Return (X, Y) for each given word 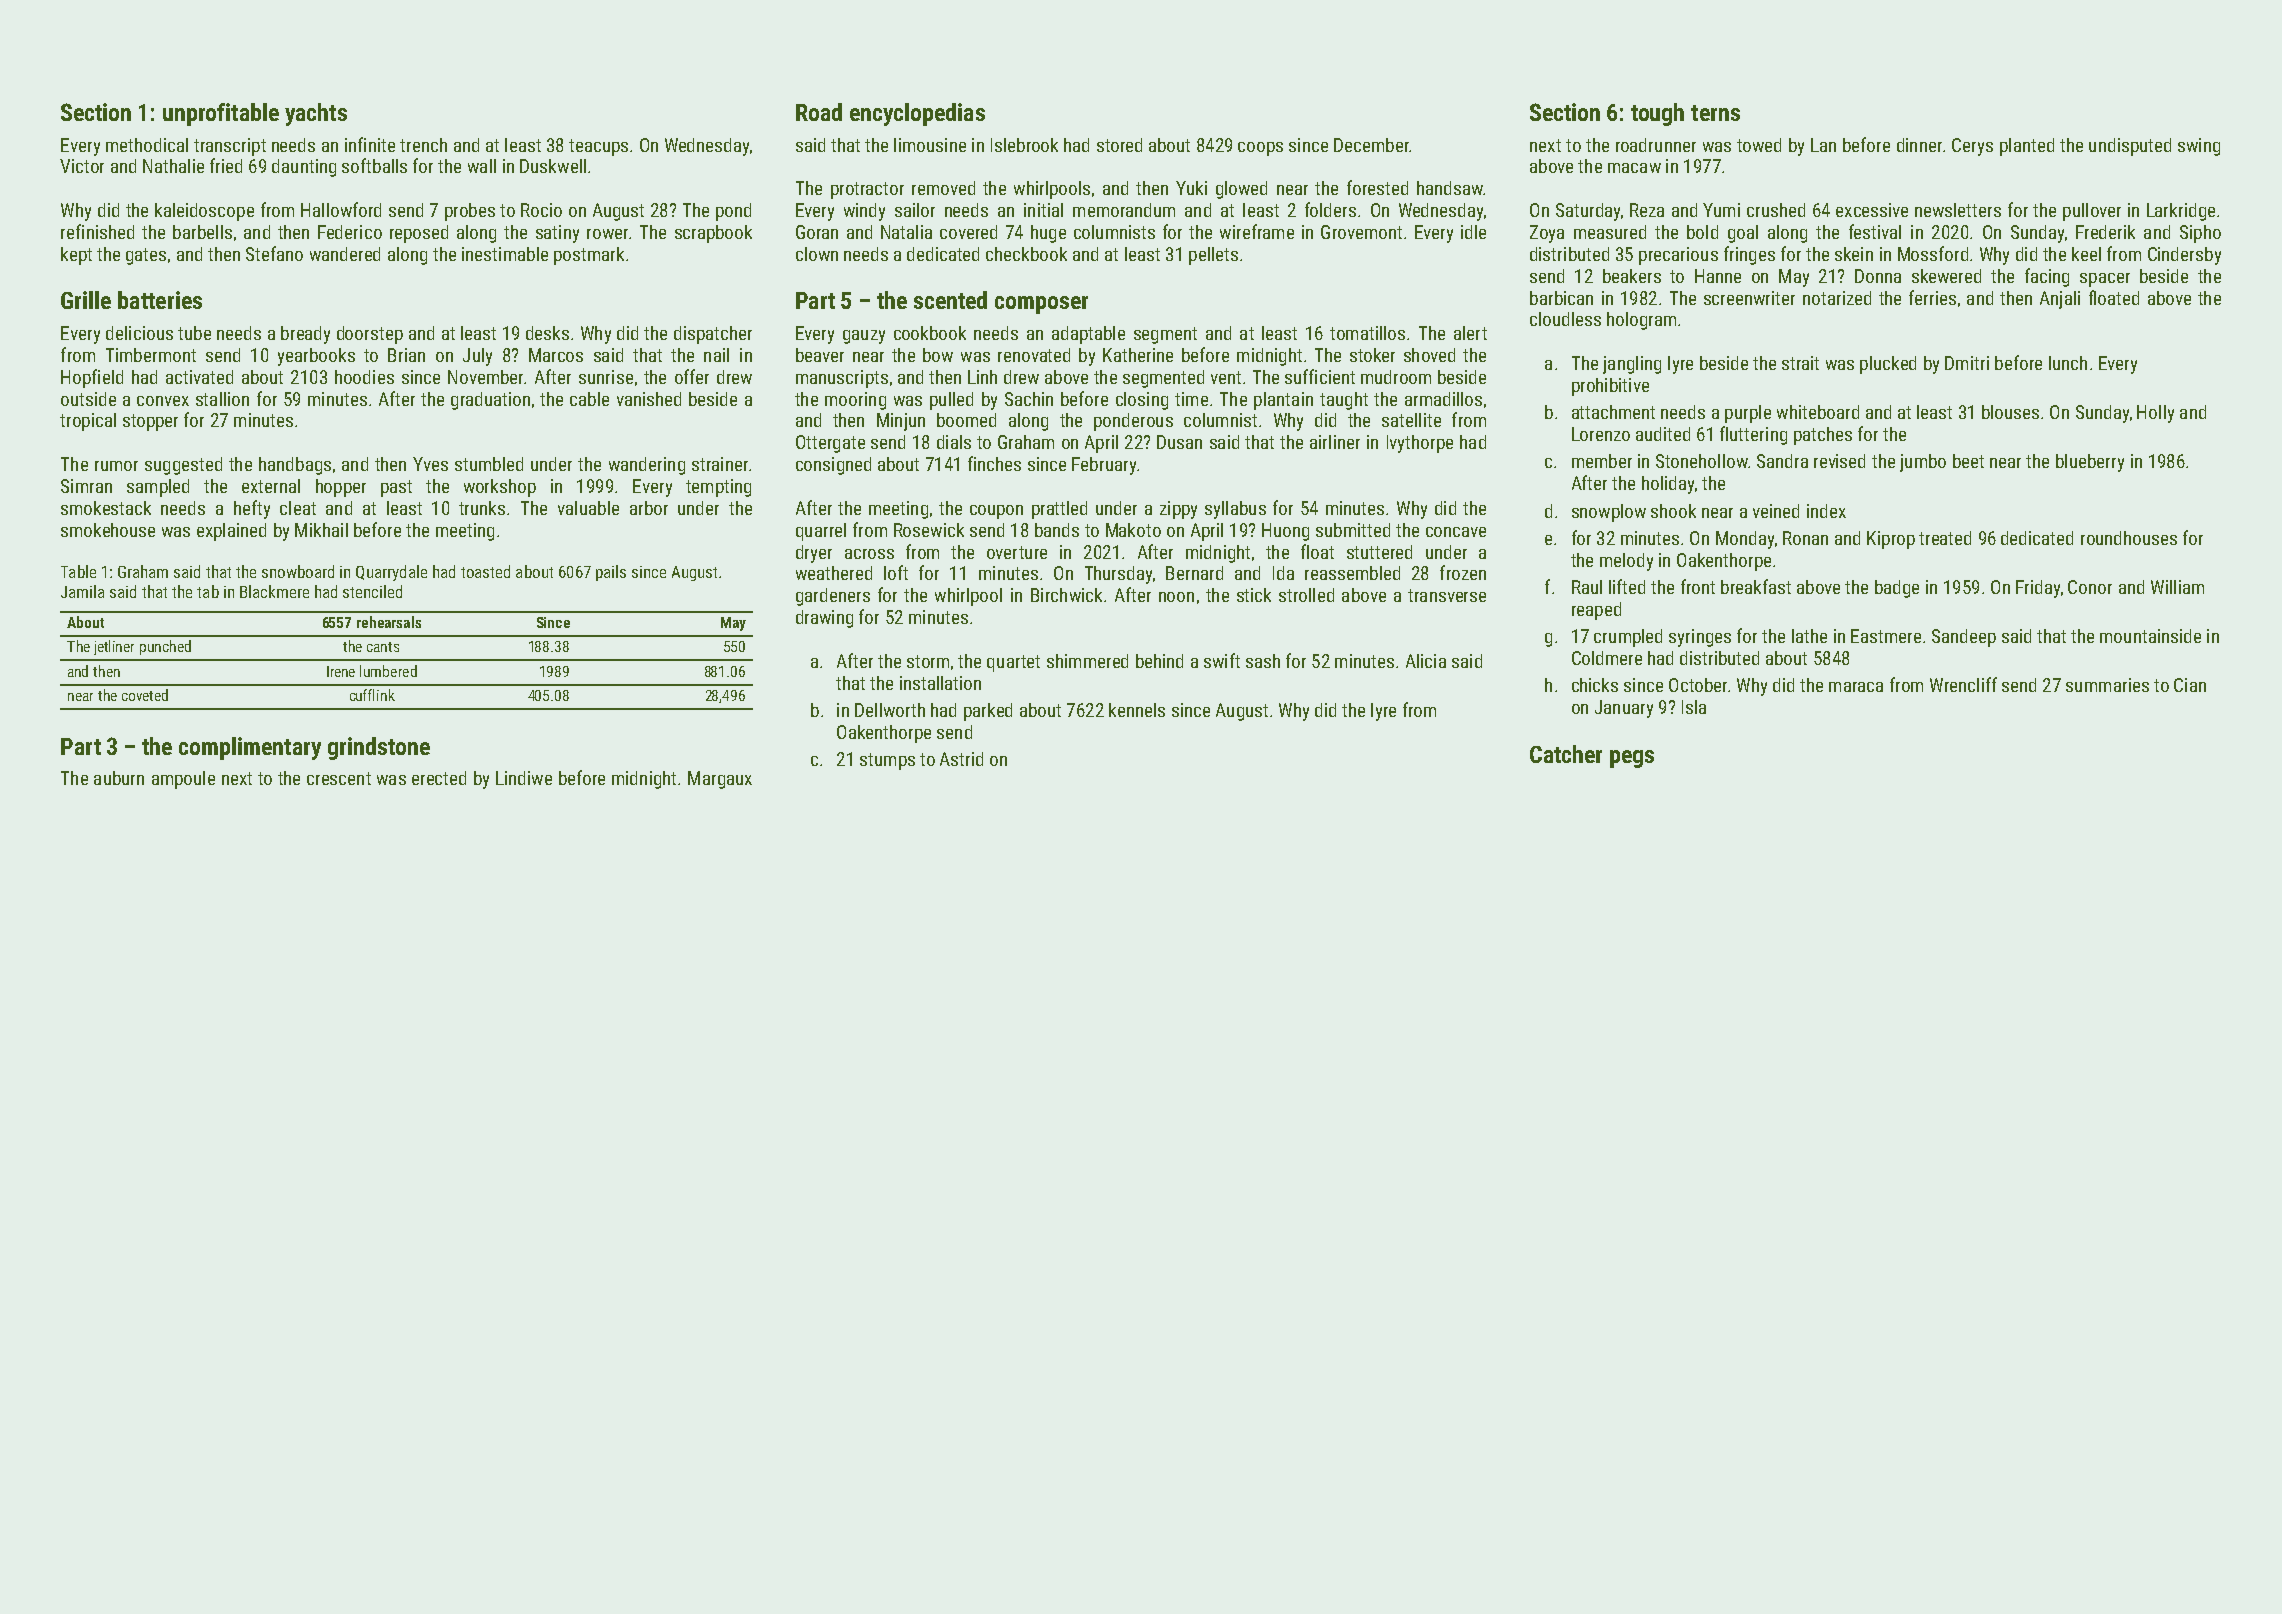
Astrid (961, 759)
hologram (1641, 321)
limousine (930, 145)
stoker (1372, 355)
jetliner (114, 647)
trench (423, 145)
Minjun (901, 422)
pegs (1632, 759)
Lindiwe (524, 778)
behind (1159, 661)
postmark (589, 256)
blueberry (2090, 463)
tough (1657, 114)
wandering (647, 466)
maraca (1856, 687)
